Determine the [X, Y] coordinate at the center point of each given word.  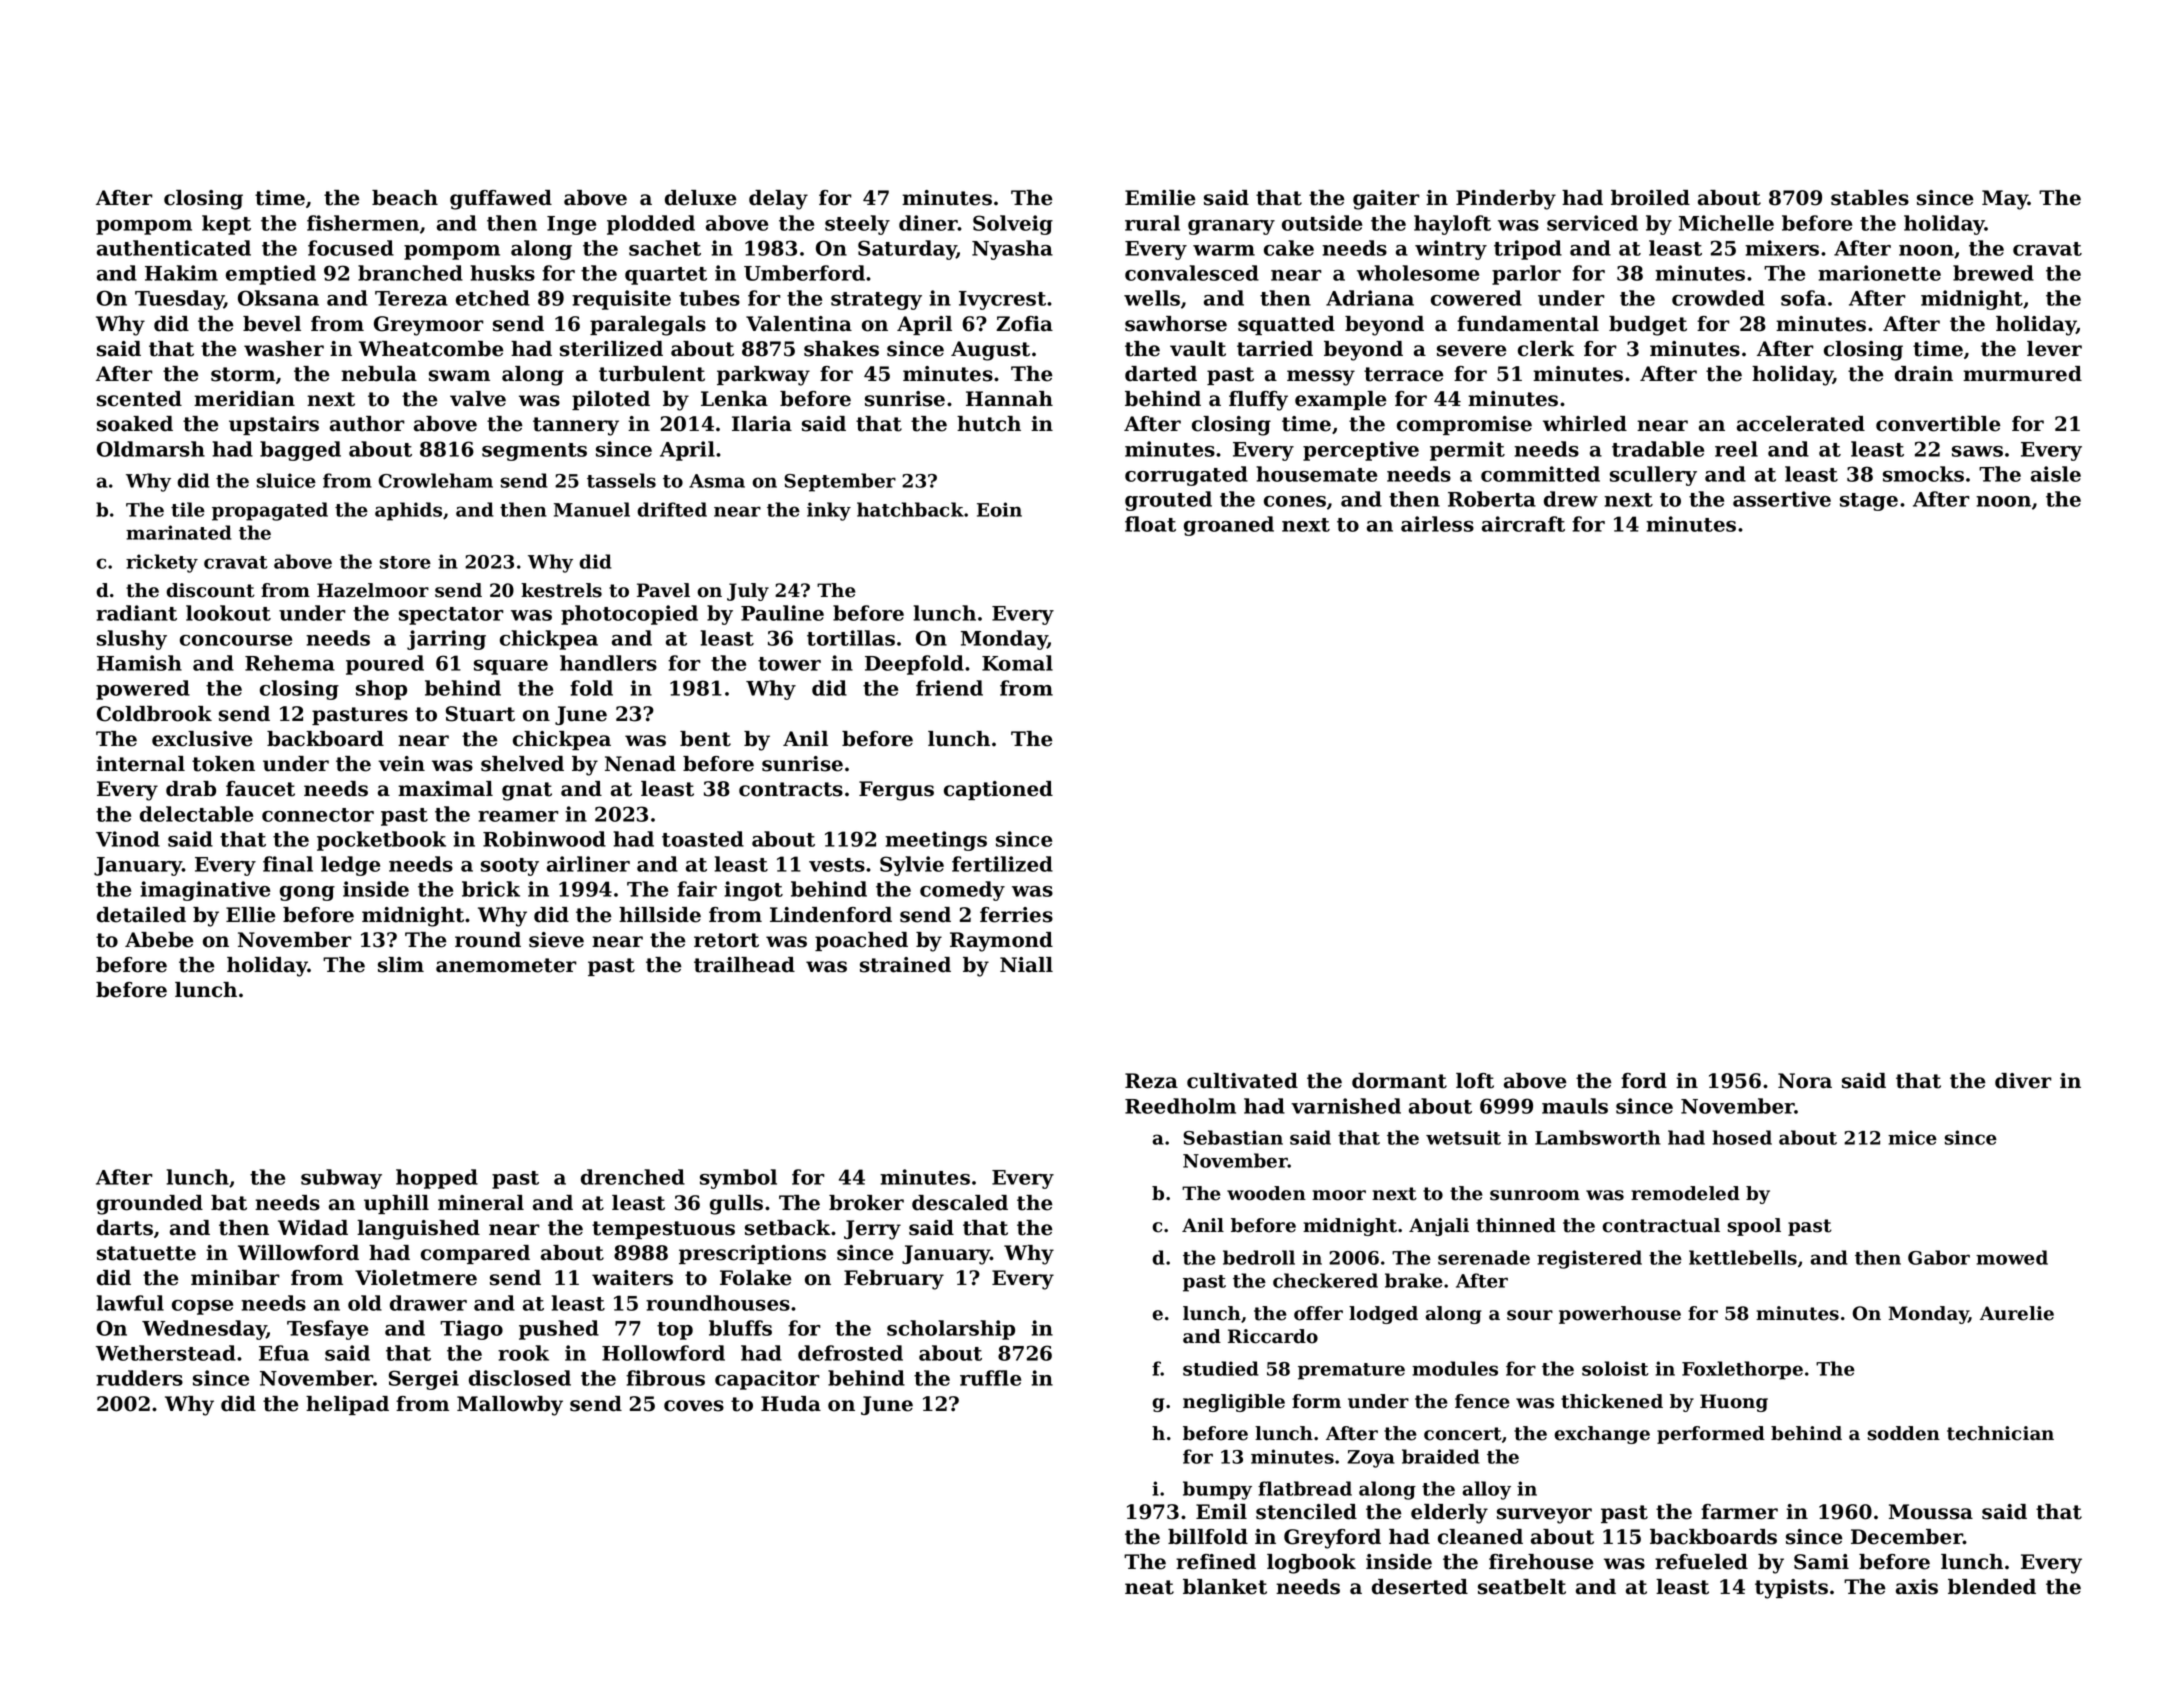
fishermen [363, 223]
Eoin [999, 509]
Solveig [1013, 225]
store [405, 562]
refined [1216, 1562]
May [2005, 200]
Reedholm [1180, 1106]
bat [229, 1203]
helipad [347, 1405]
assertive [1782, 499]
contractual [1661, 1225]
